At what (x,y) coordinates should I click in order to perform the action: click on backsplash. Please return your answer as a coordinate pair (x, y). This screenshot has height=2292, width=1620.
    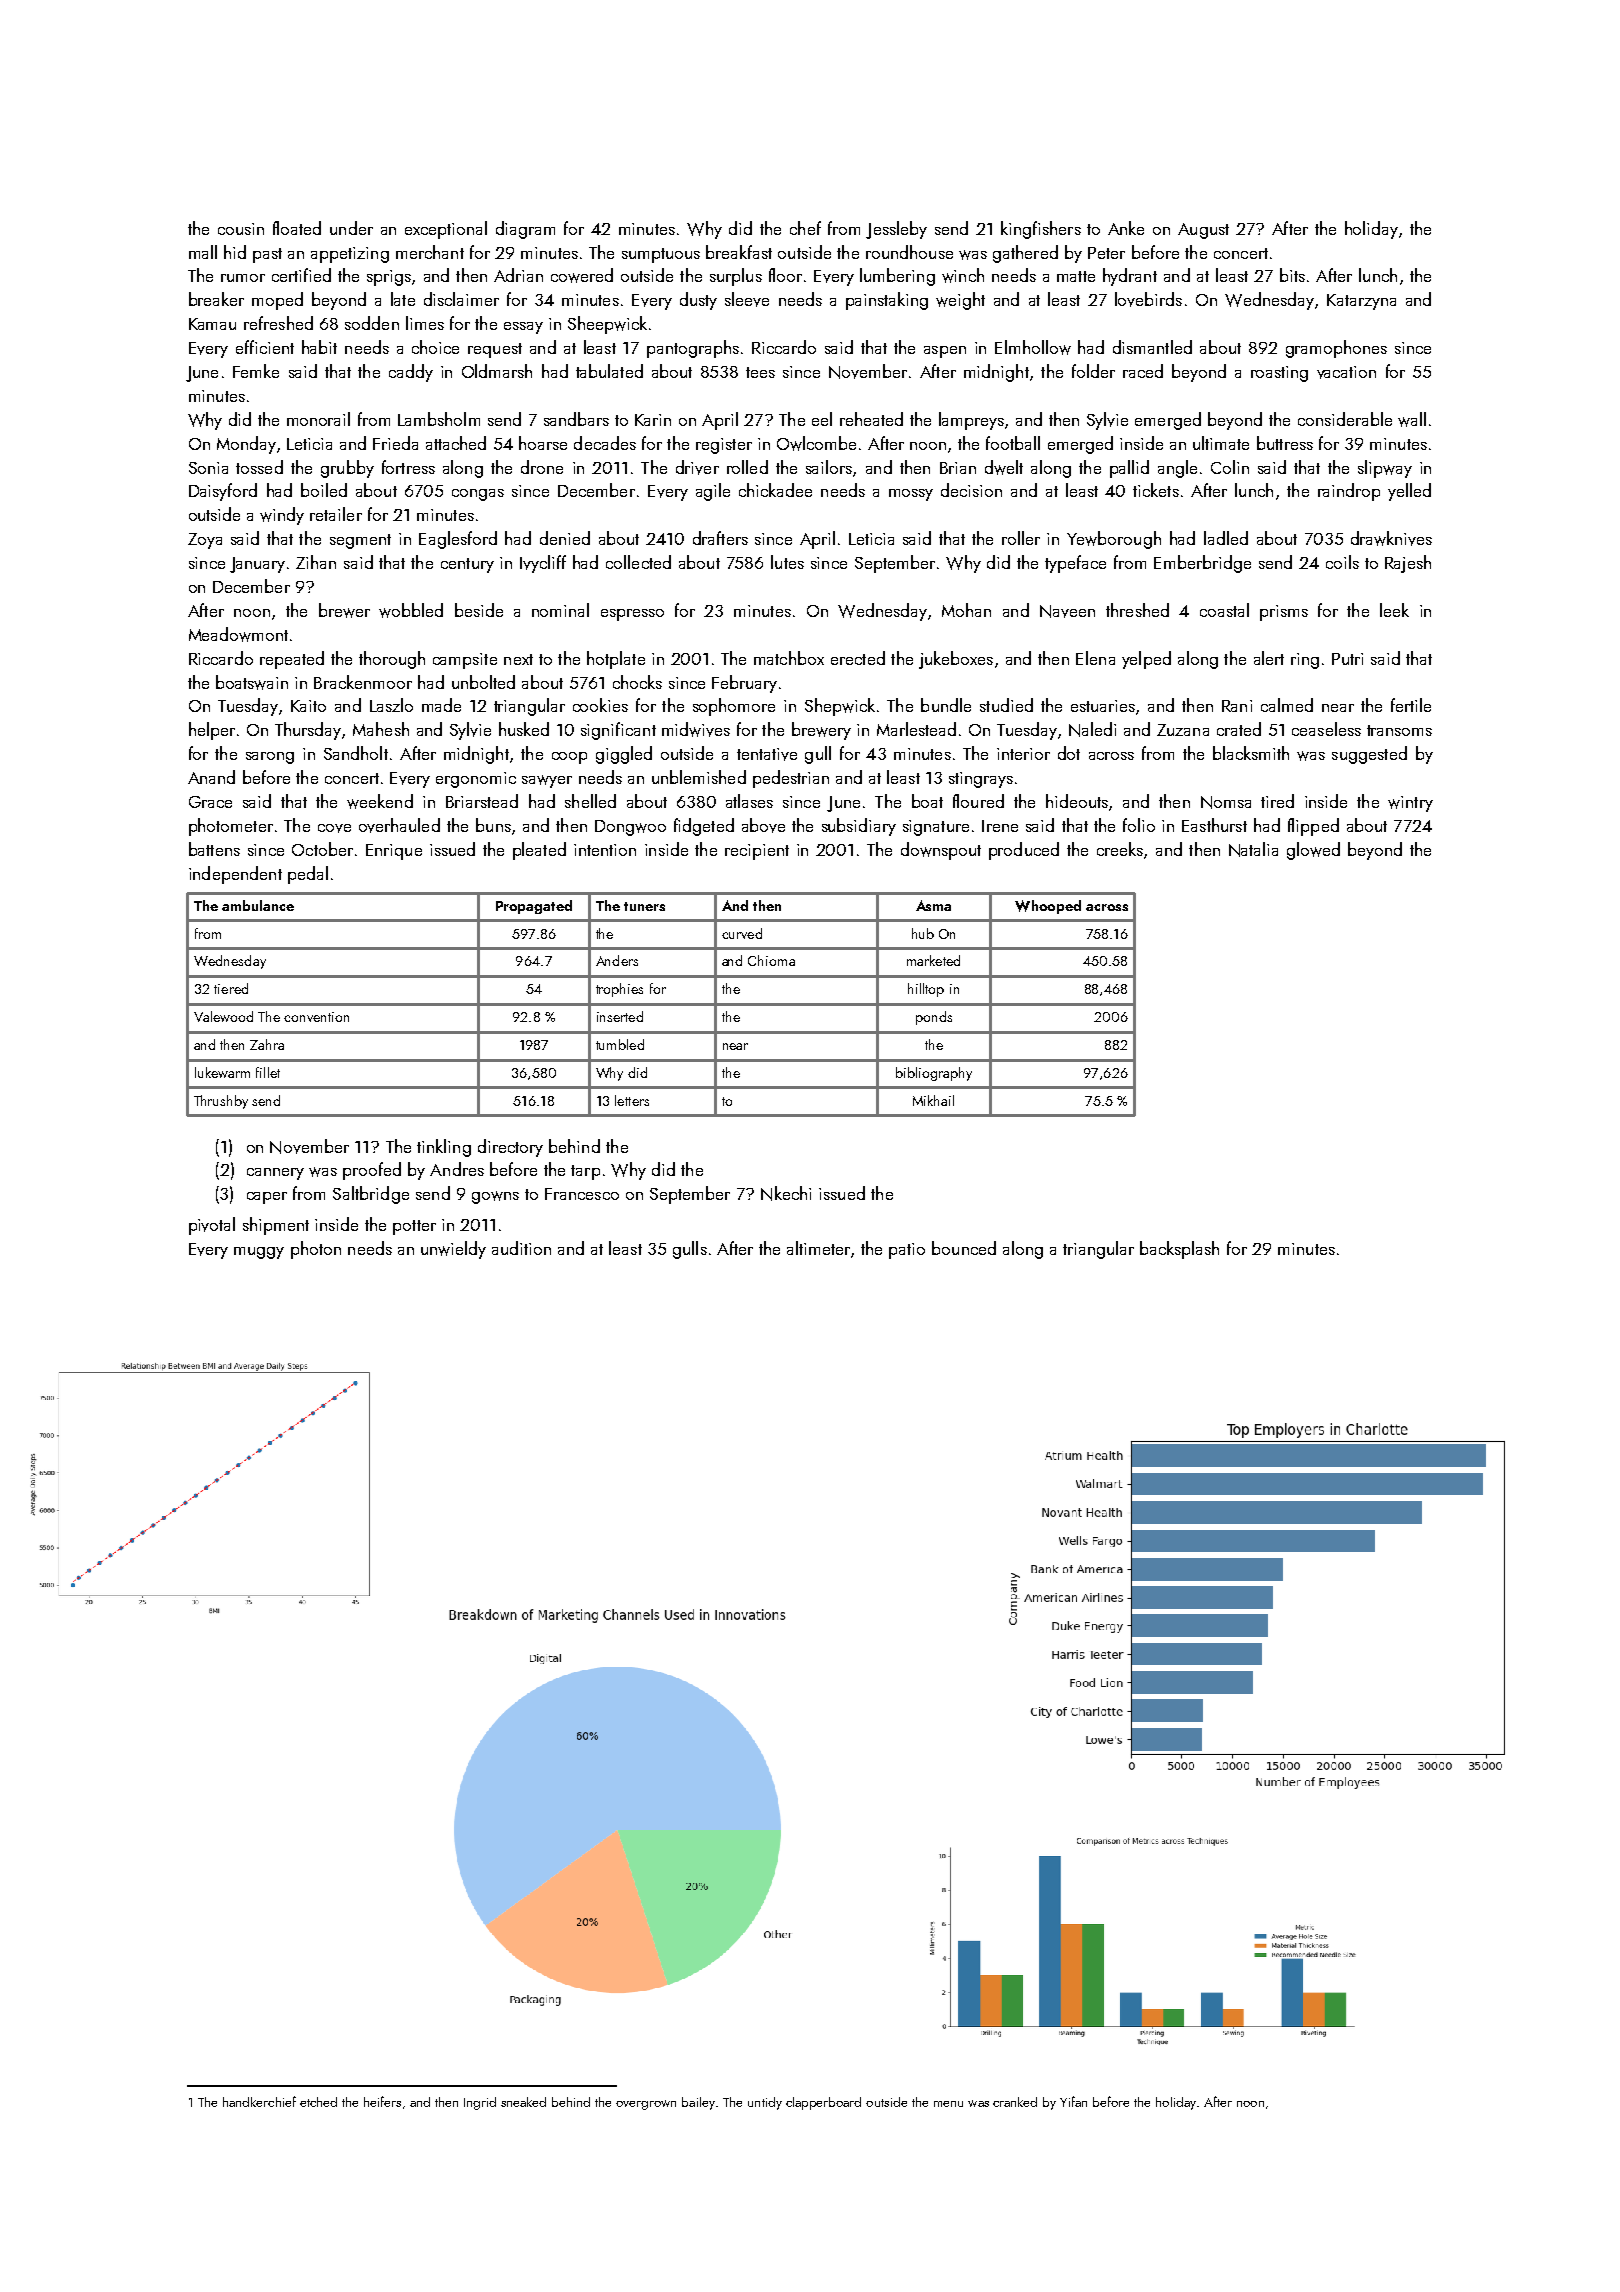
    Looking at the image, I should click on (1179, 1250).
